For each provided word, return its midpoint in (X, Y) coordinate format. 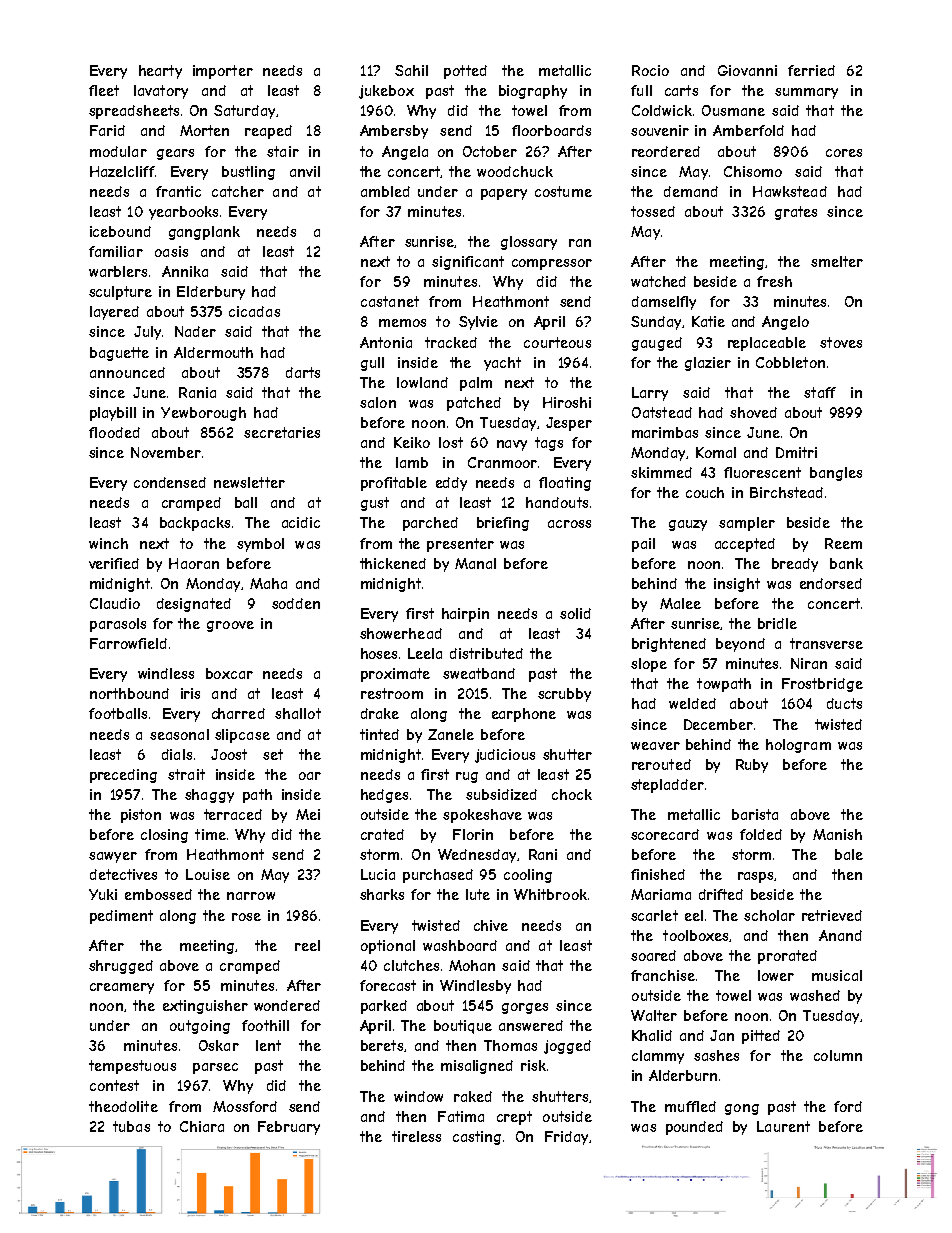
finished (658, 874)
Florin (473, 834)
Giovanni (747, 70)
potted (465, 72)
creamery (122, 988)
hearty (160, 72)
